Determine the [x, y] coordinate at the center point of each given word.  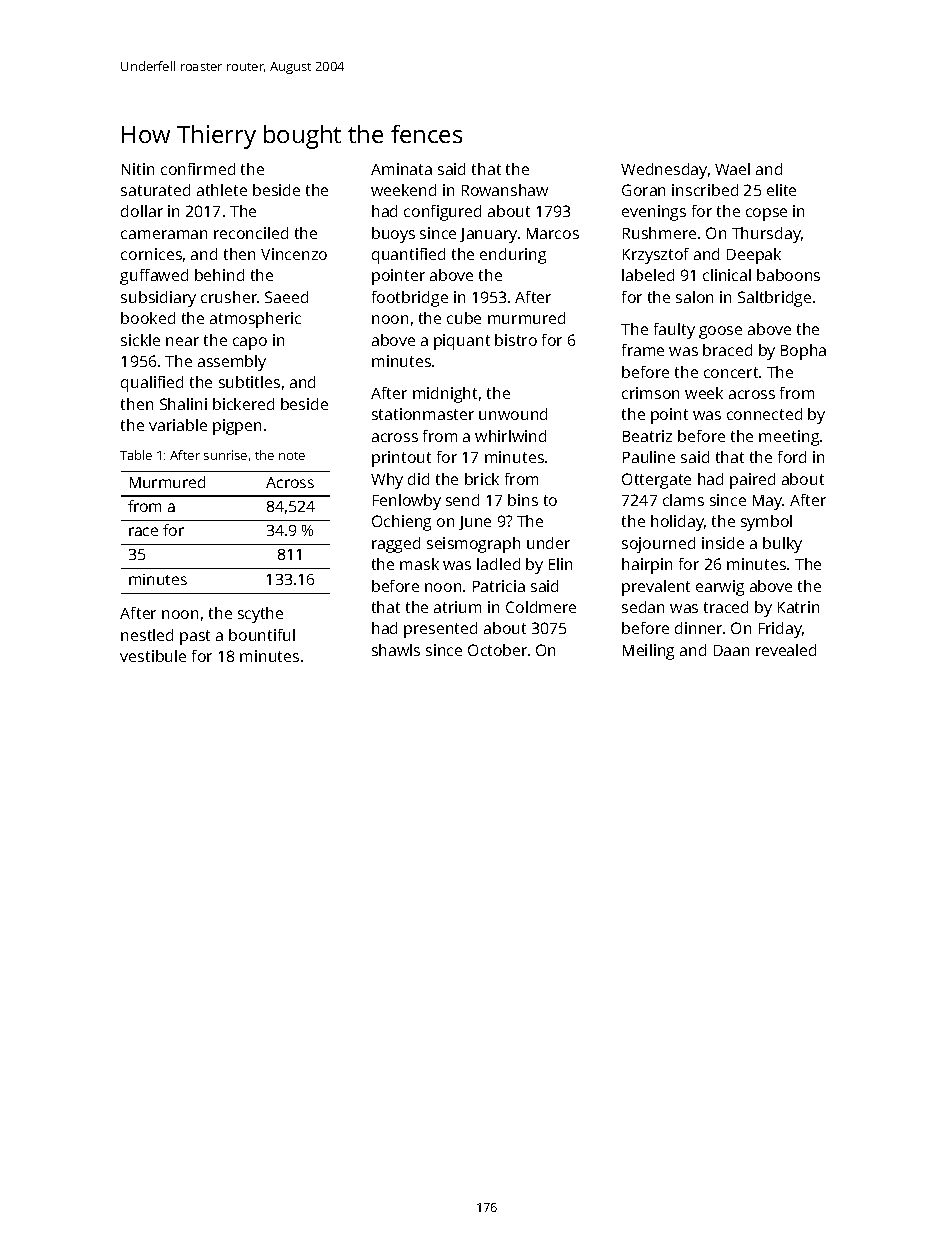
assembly [232, 363]
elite [781, 190]
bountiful [262, 635]
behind [219, 275]
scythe [260, 615]
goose [720, 332]
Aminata [401, 169]
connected [764, 414]
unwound [513, 414]
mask [419, 564]
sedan [643, 607]
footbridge [410, 299]
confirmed [198, 169]
